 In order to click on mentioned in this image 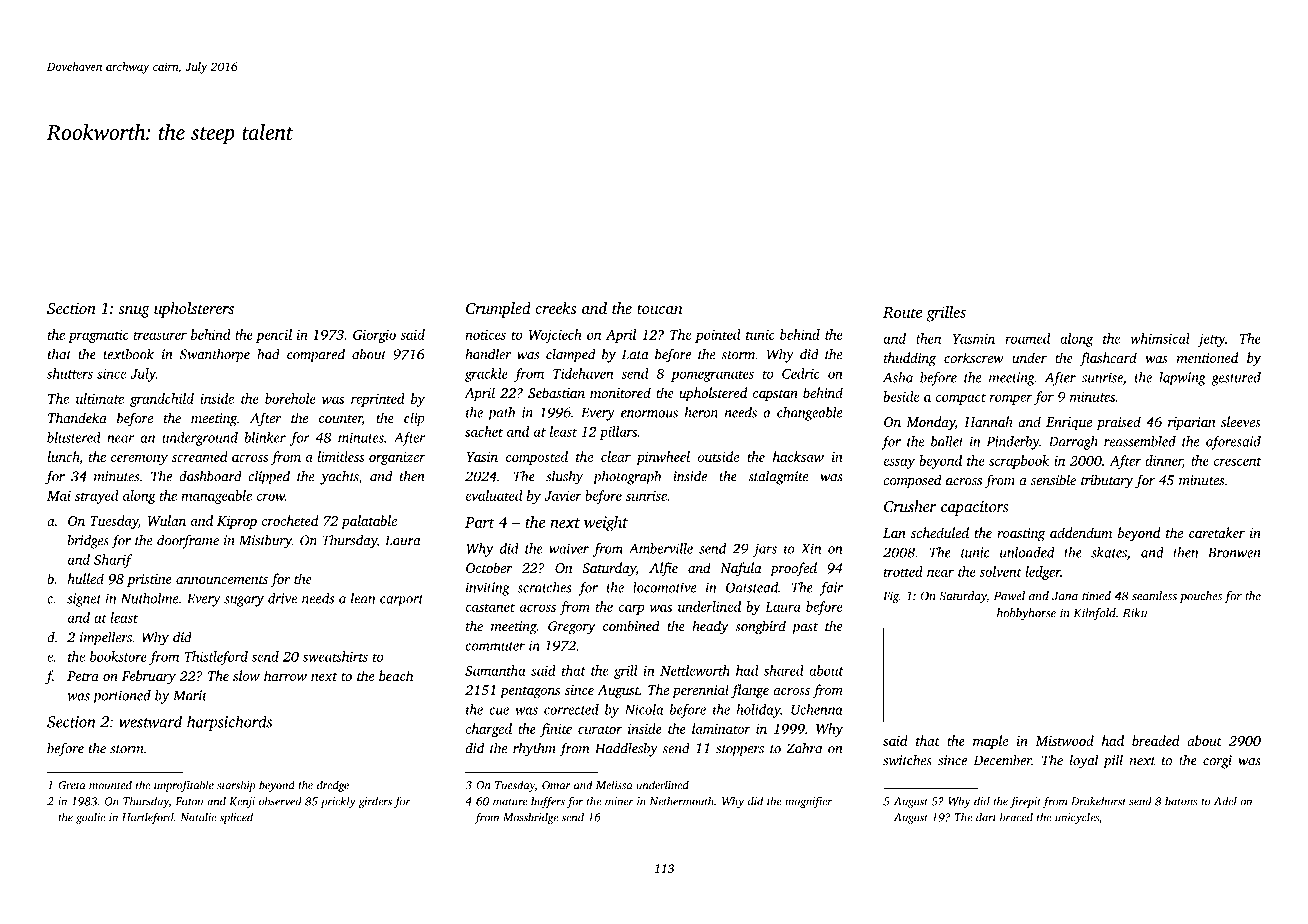, I will do `click(1207, 357)`.
